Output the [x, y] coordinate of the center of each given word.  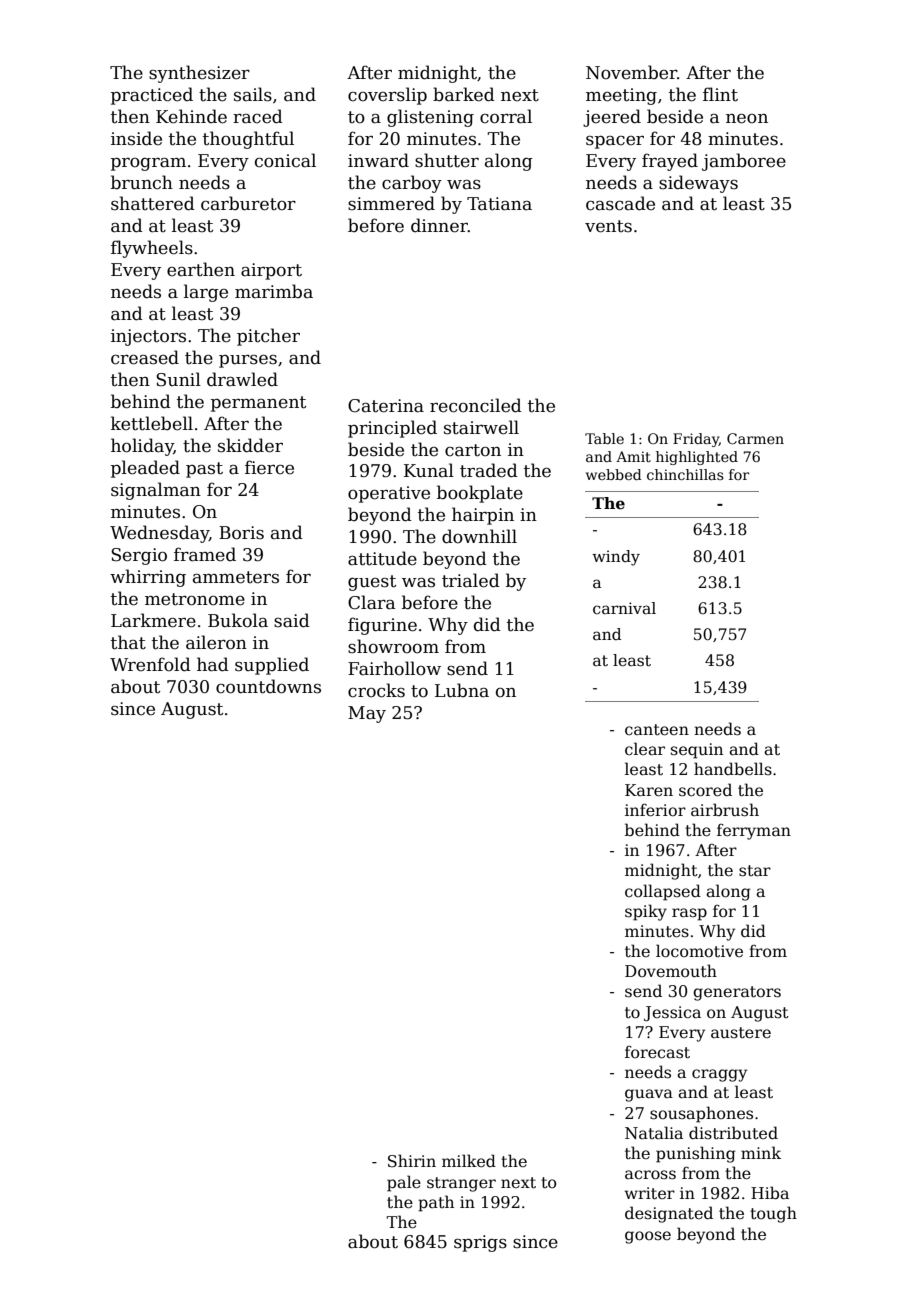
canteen [657, 730]
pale [404, 1183]
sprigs [480, 1243]
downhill [479, 536]
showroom [393, 646]
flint [720, 94]
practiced [152, 96]
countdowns [268, 686]
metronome [195, 599]
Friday [696, 440]
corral [506, 116]
